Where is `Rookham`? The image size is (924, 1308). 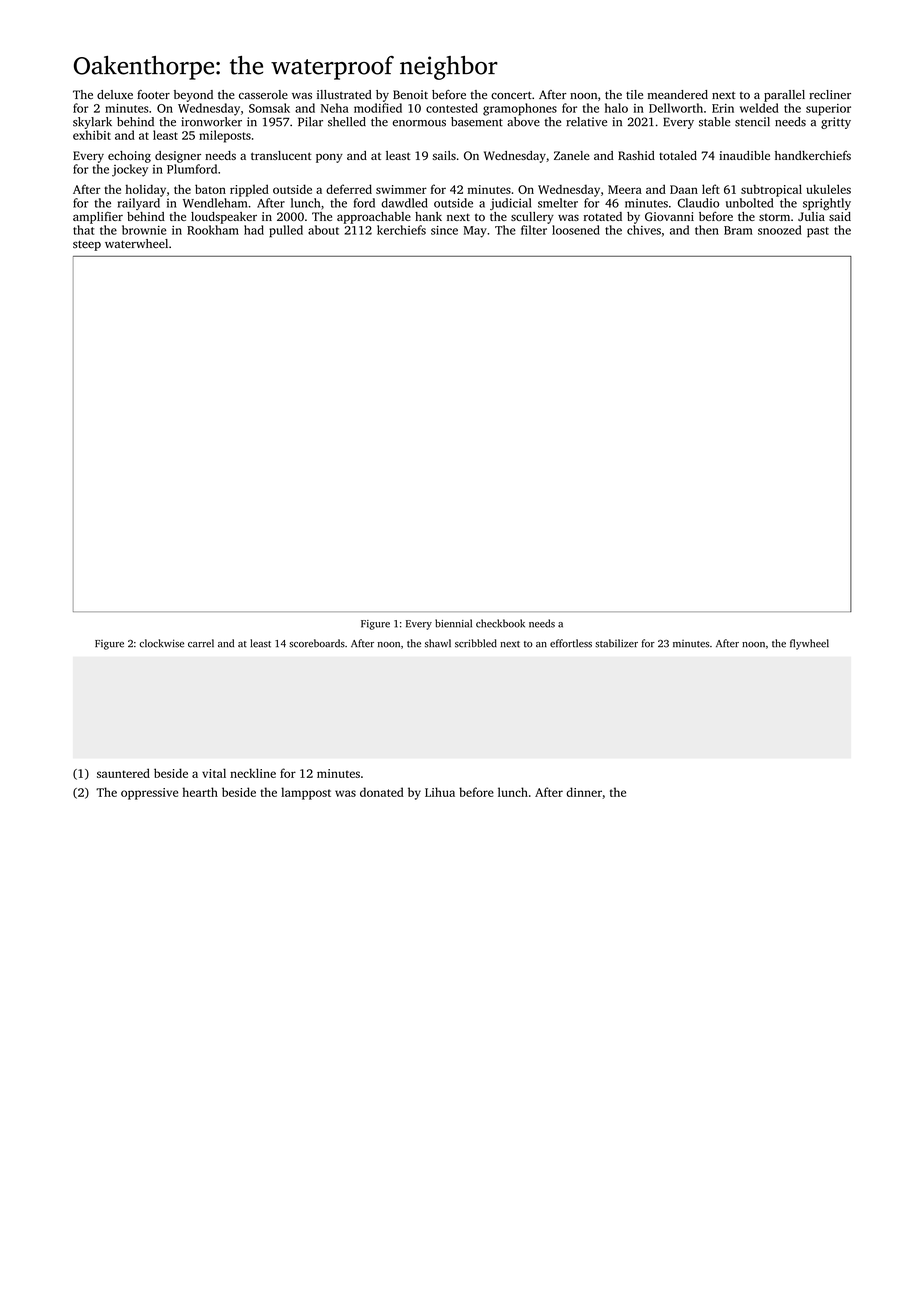
Rookham is located at coordinates (213, 230).
